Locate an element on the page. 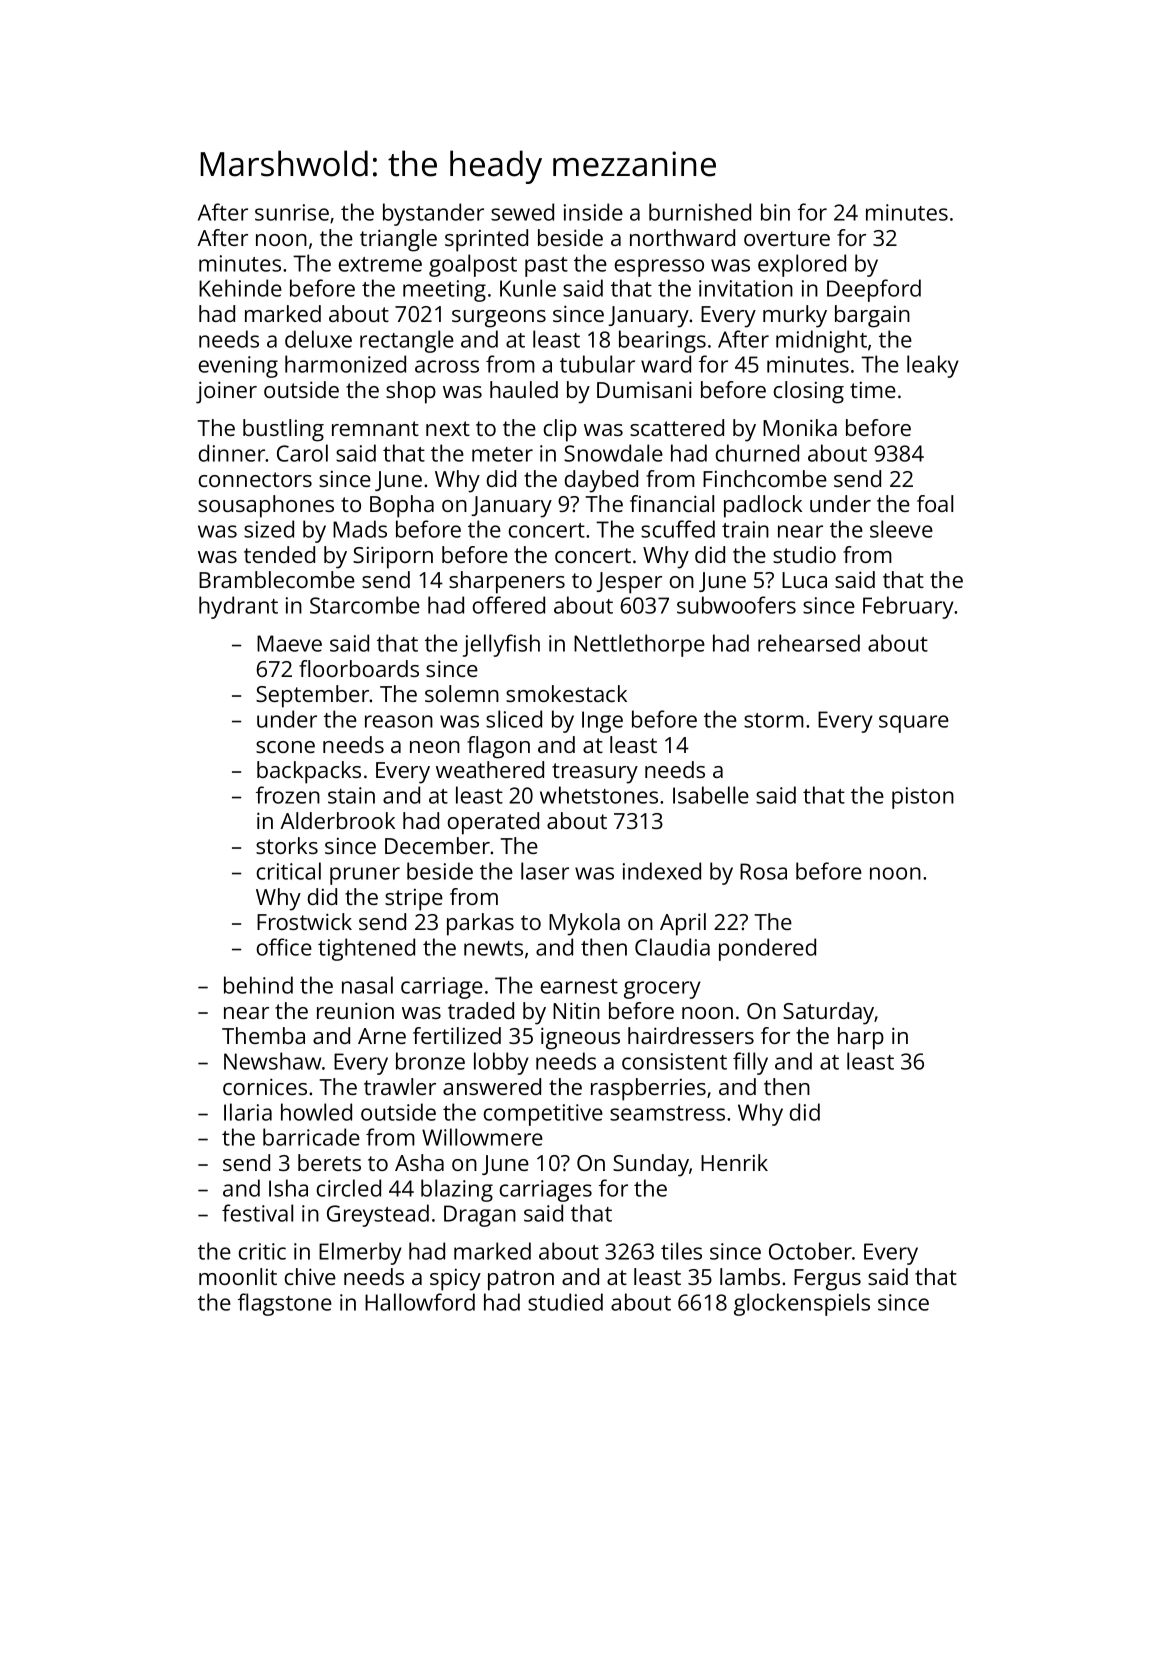 The width and height of the document is (1165, 1654). time is located at coordinates (873, 390).
